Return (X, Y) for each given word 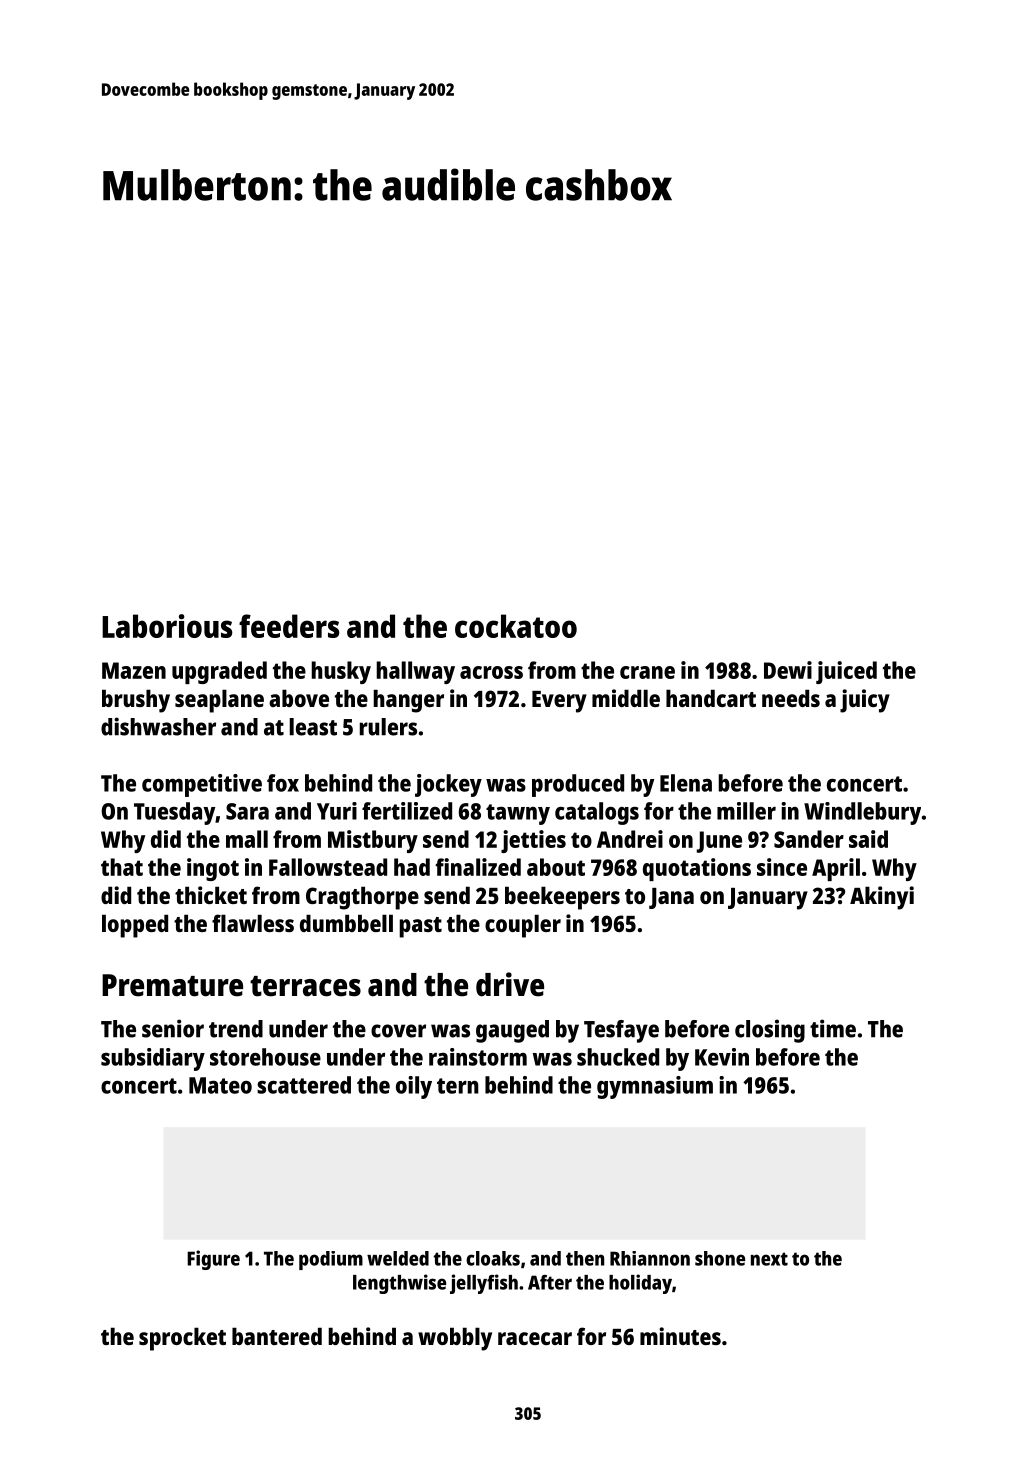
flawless (253, 923)
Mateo (220, 1085)
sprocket (182, 1339)
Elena (686, 783)
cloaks (493, 1258)
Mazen (134, 670)
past (420, 927)
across (491, 672)
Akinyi (882, 898)
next (769, 1259)
